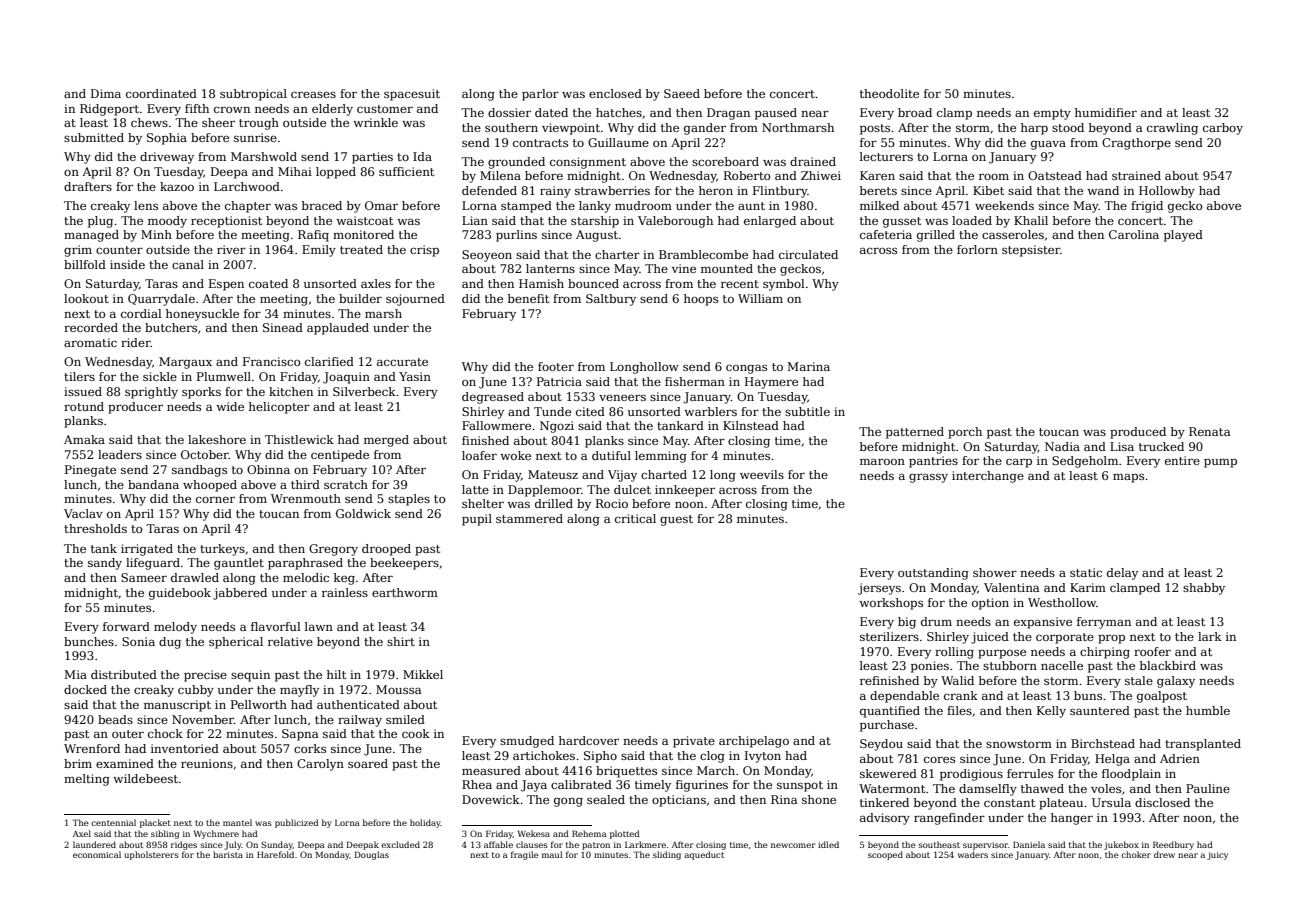 This screenshot has height=924, width=1308. I want to click on fragile, so click(525, 855).
